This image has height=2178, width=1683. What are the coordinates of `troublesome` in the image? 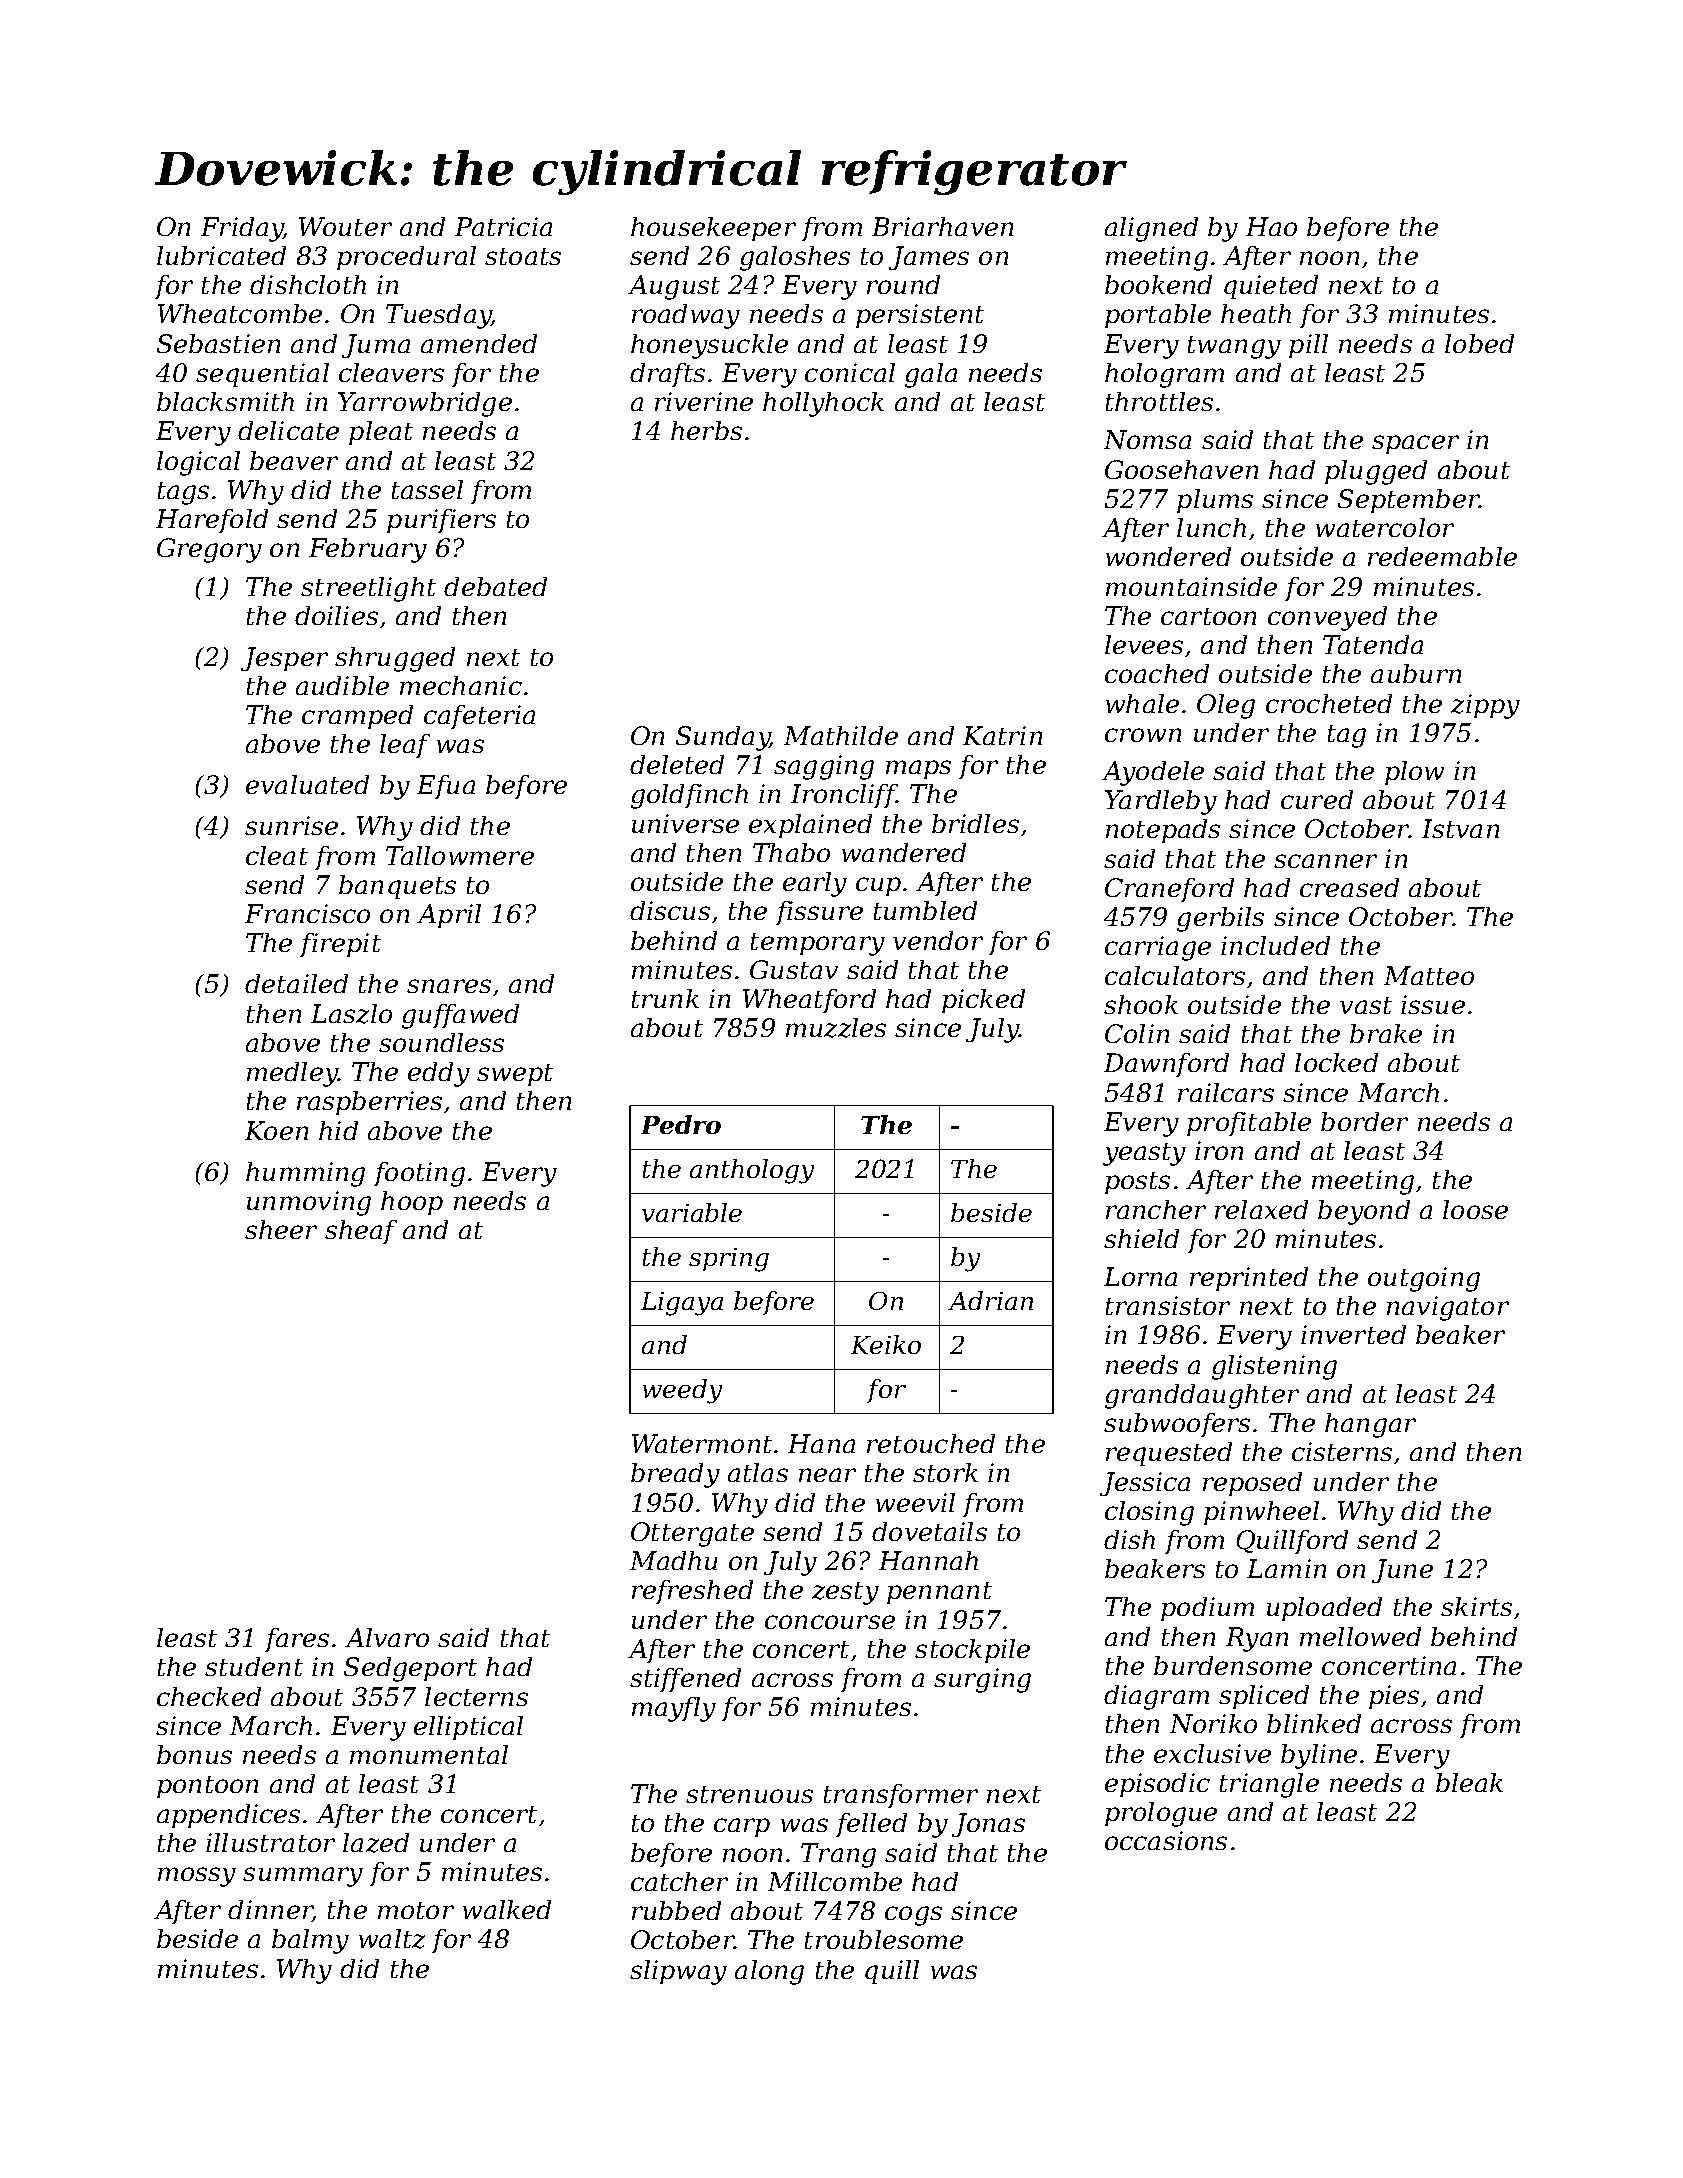 It's located at (884, 1939).
